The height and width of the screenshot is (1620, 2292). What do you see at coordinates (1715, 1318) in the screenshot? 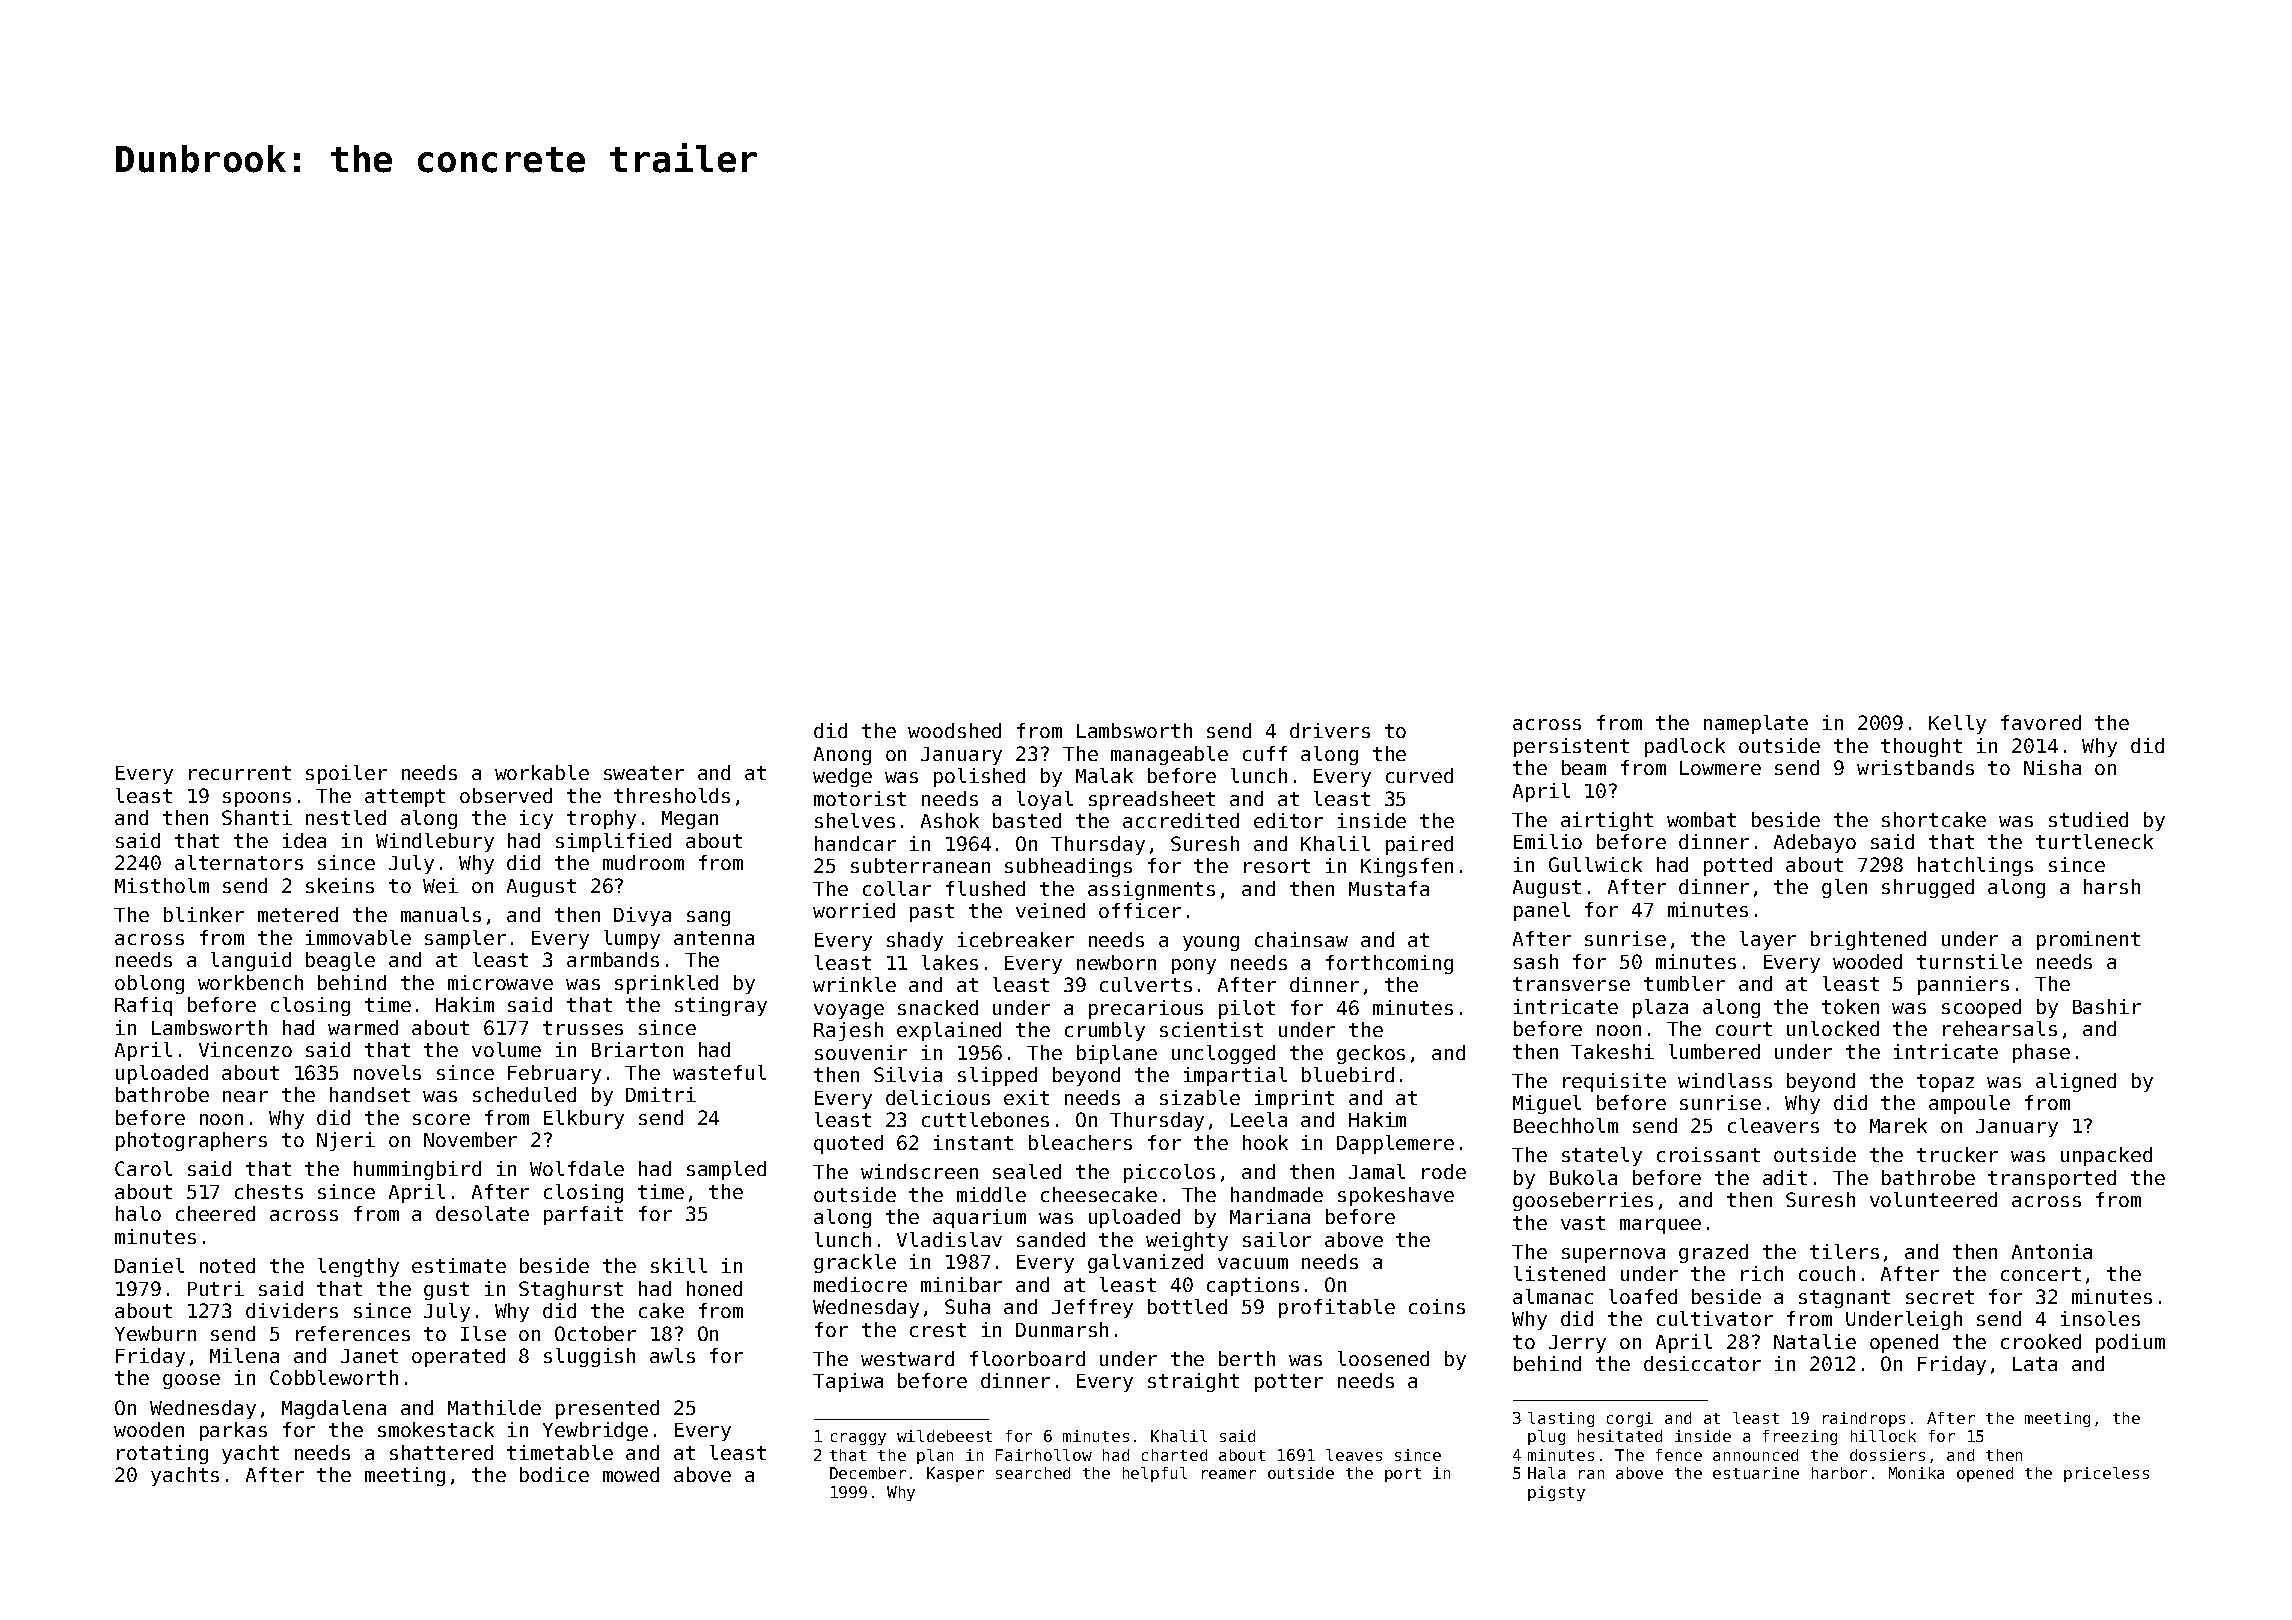
I see `cultivator` at bounding box center [1715, 1318].
